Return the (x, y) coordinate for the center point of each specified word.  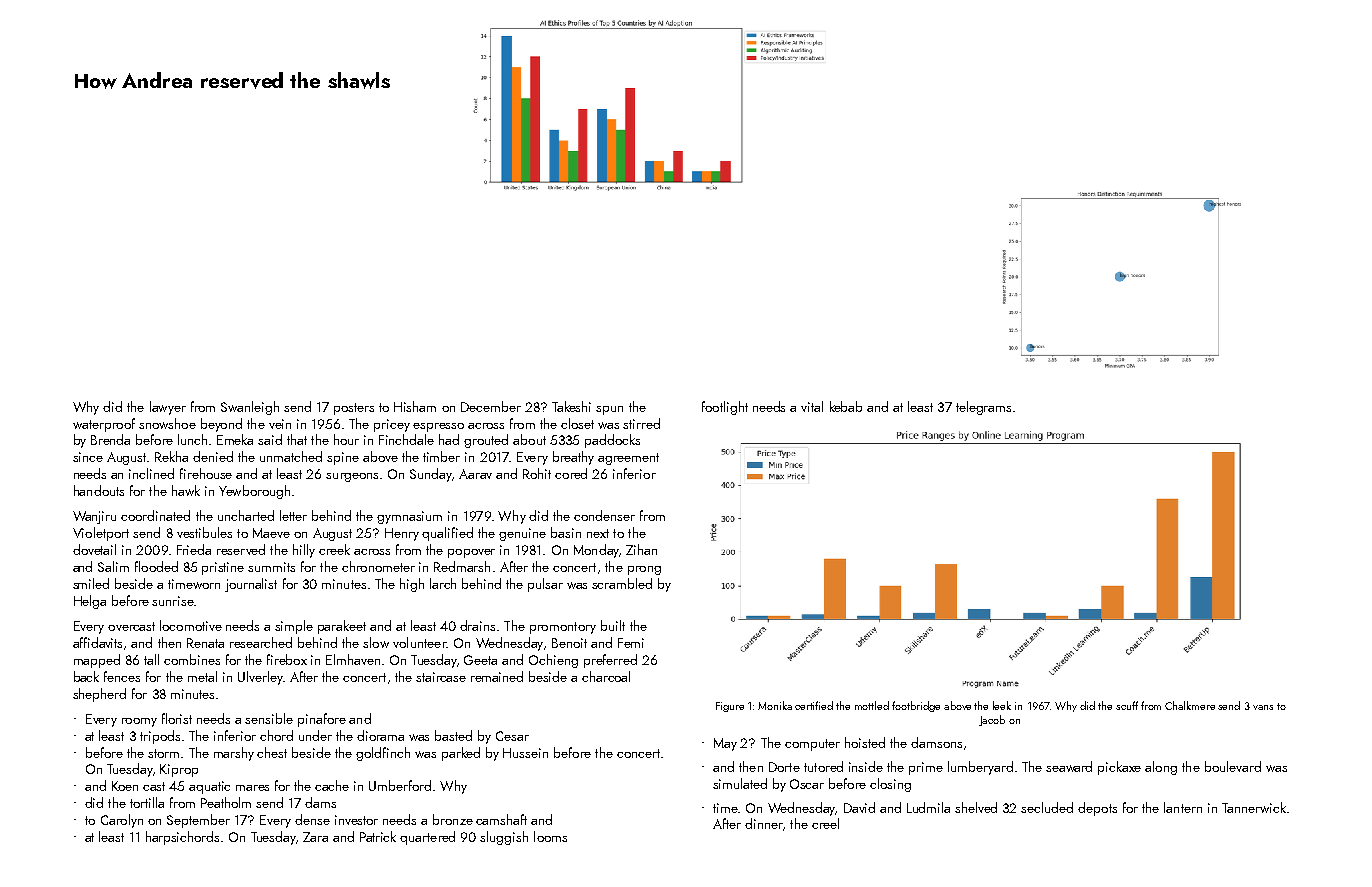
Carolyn (122, 821)
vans (1263, 707)
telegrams (983, 408)
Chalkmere (1190, 705)
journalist (251, 585)
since (88, 457)
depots (1097, 809)
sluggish (504, 838)
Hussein (525, 753)
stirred (641, 423)
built (613, 625)
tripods (160, 737)
